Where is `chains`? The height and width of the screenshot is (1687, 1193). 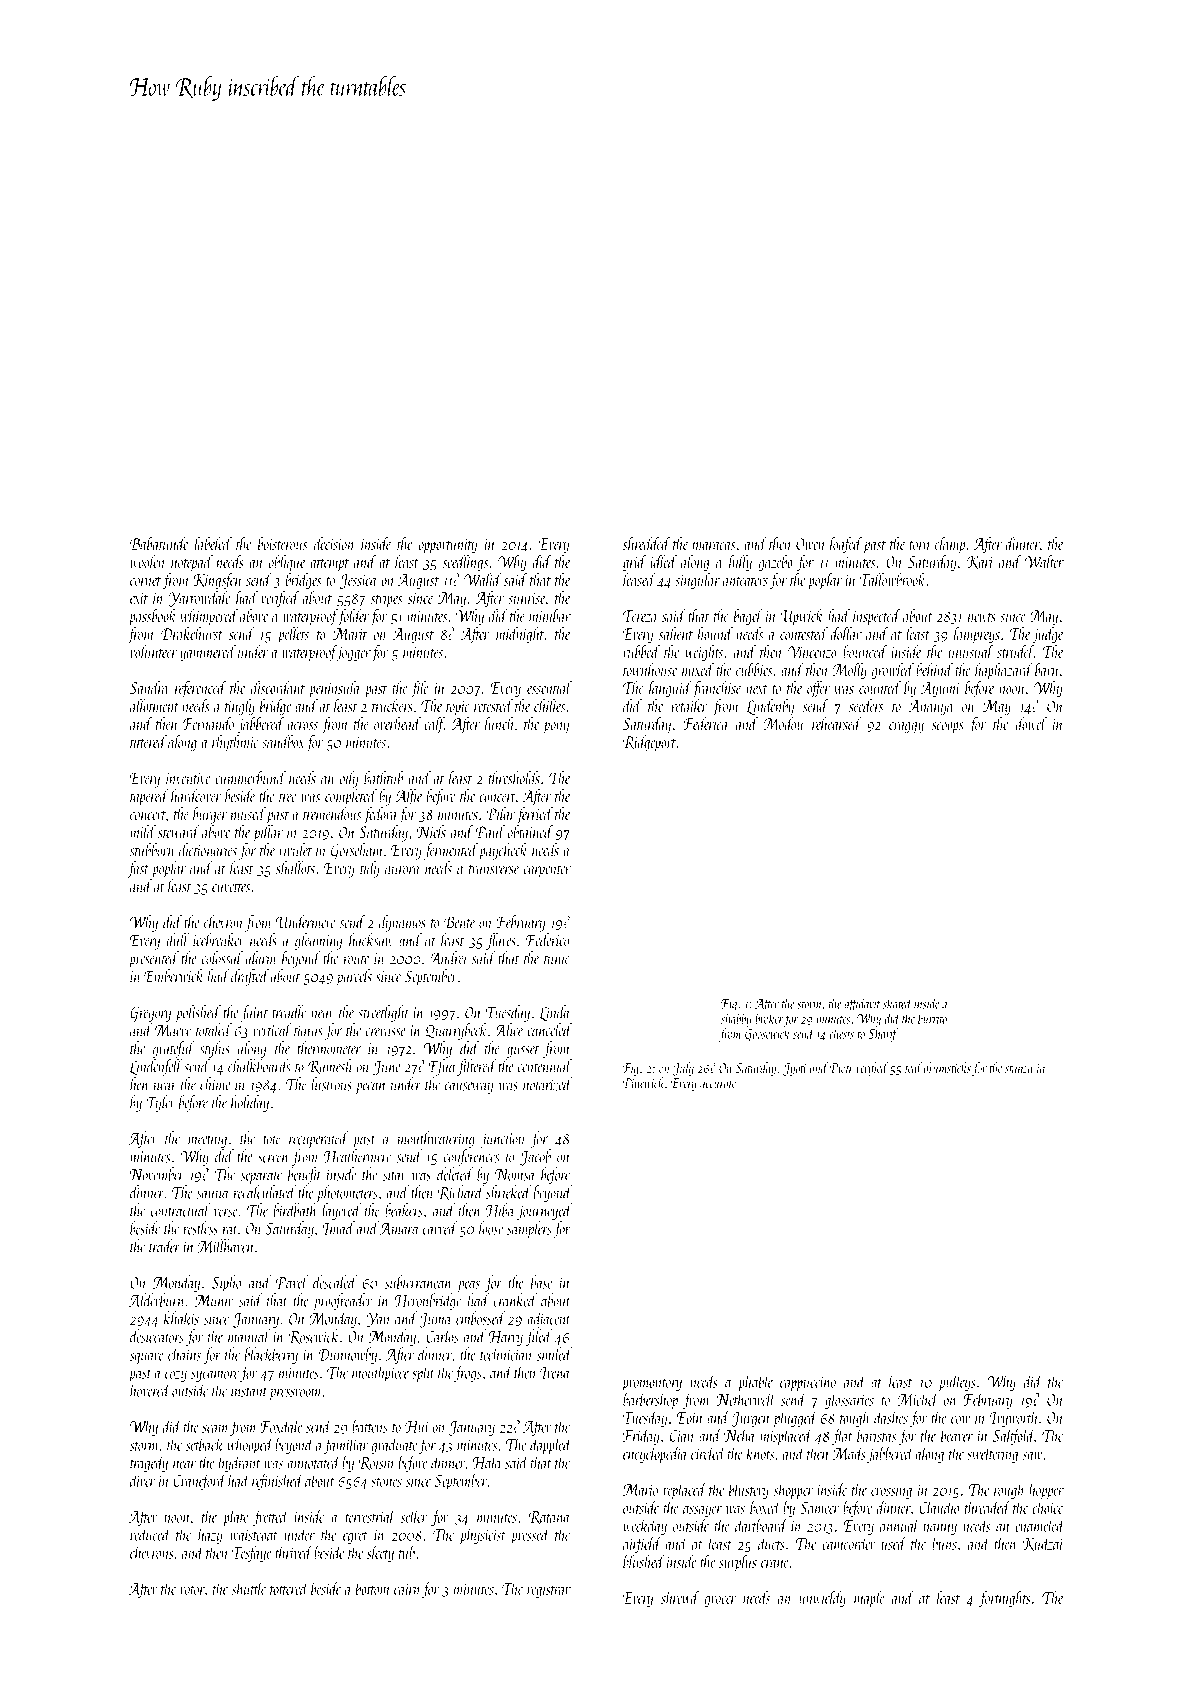
chains is located at coordinates (184, 1354).
